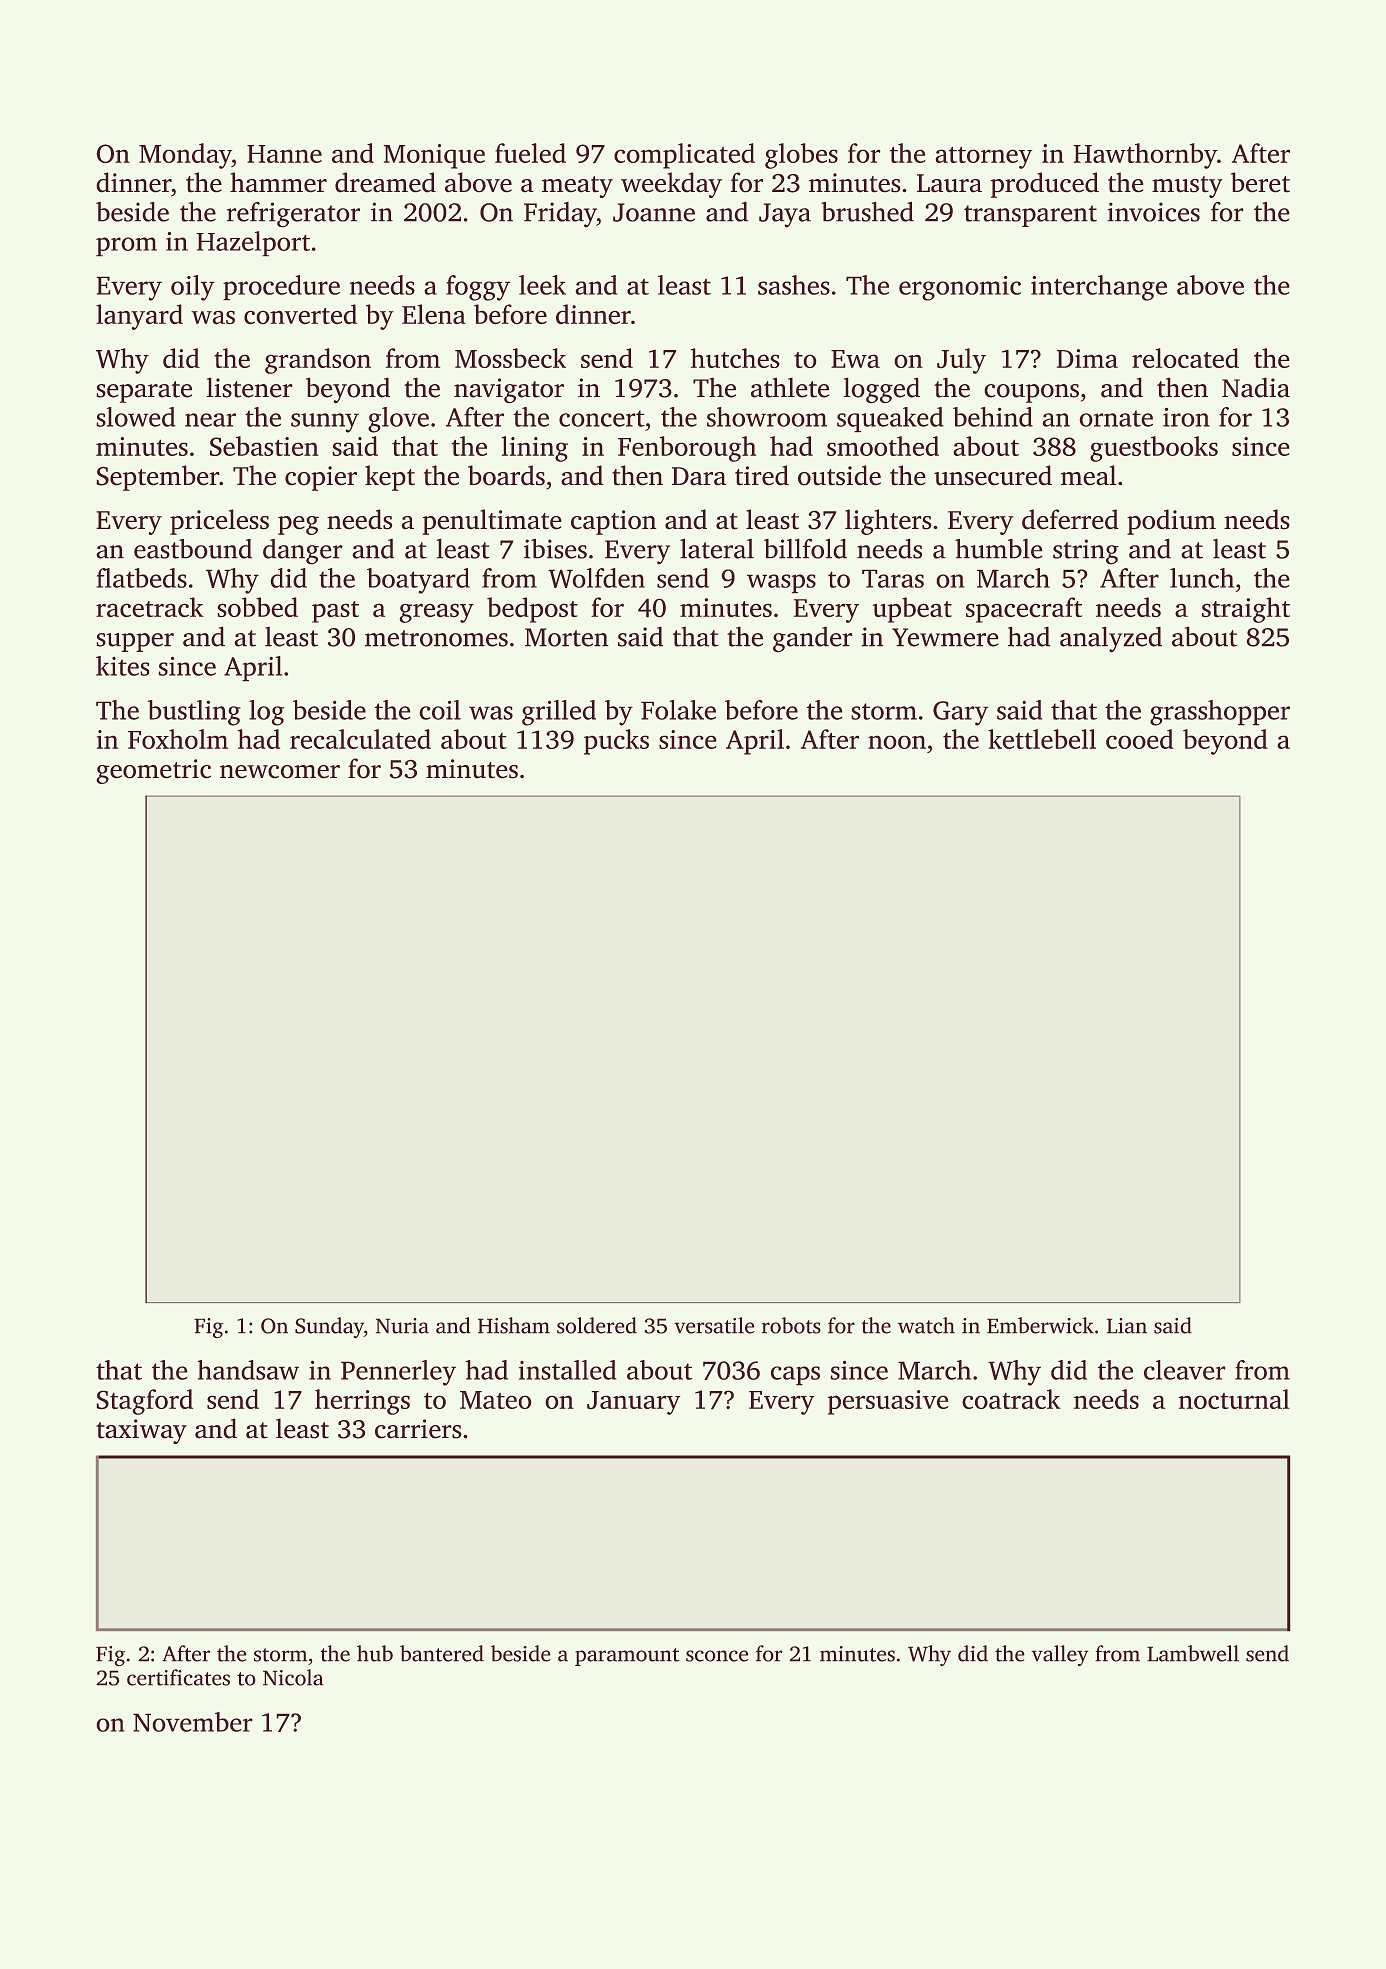  Describe the element at coordinates (1140, 739) in the screenshot. I see `cooed` at that location.
